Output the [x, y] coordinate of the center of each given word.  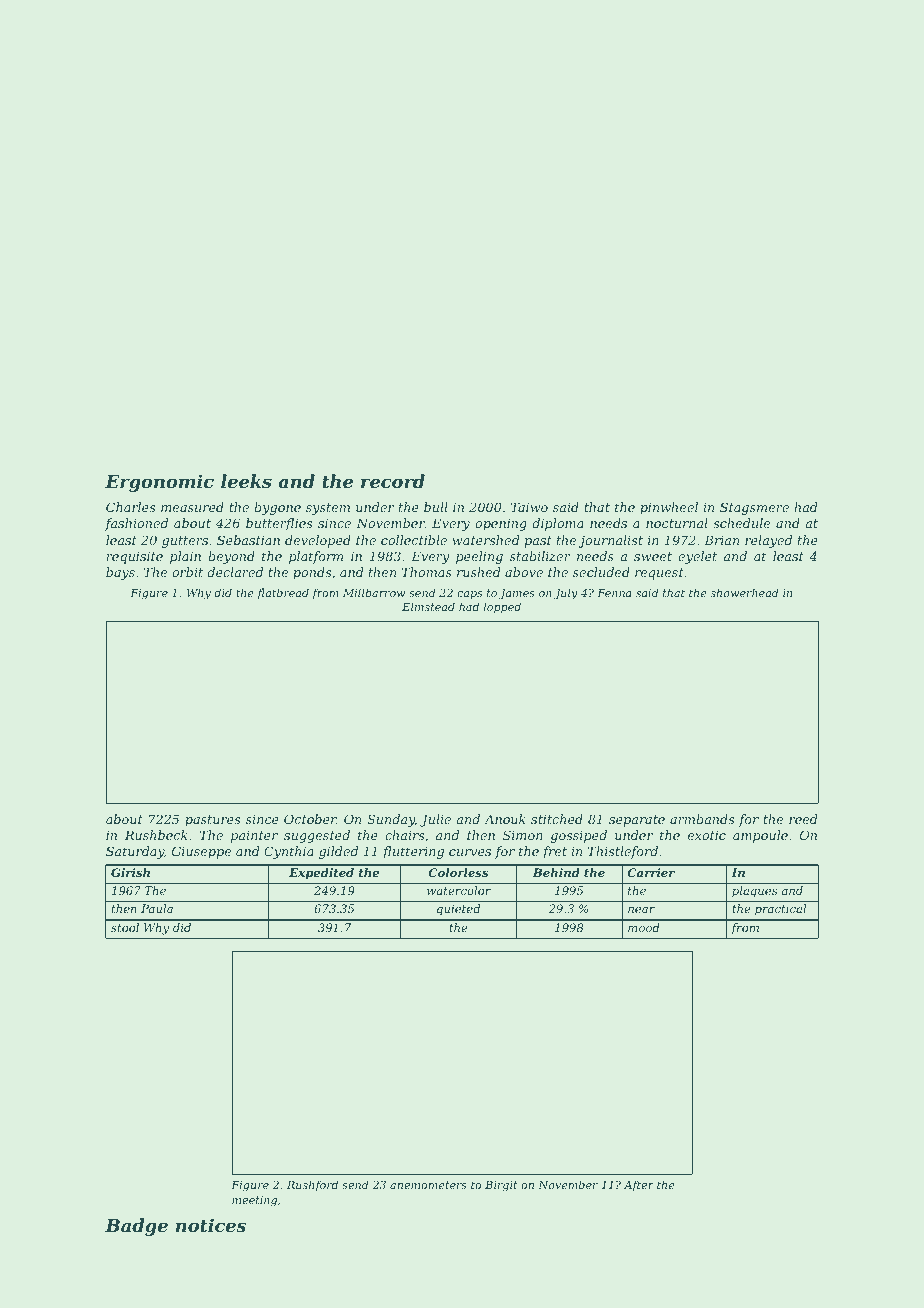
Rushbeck [156, 835]
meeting [254, 1201]
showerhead [745, 592]
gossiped [579, 836]
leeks [246, 481]
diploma [558, 524]
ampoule [760, 836]
